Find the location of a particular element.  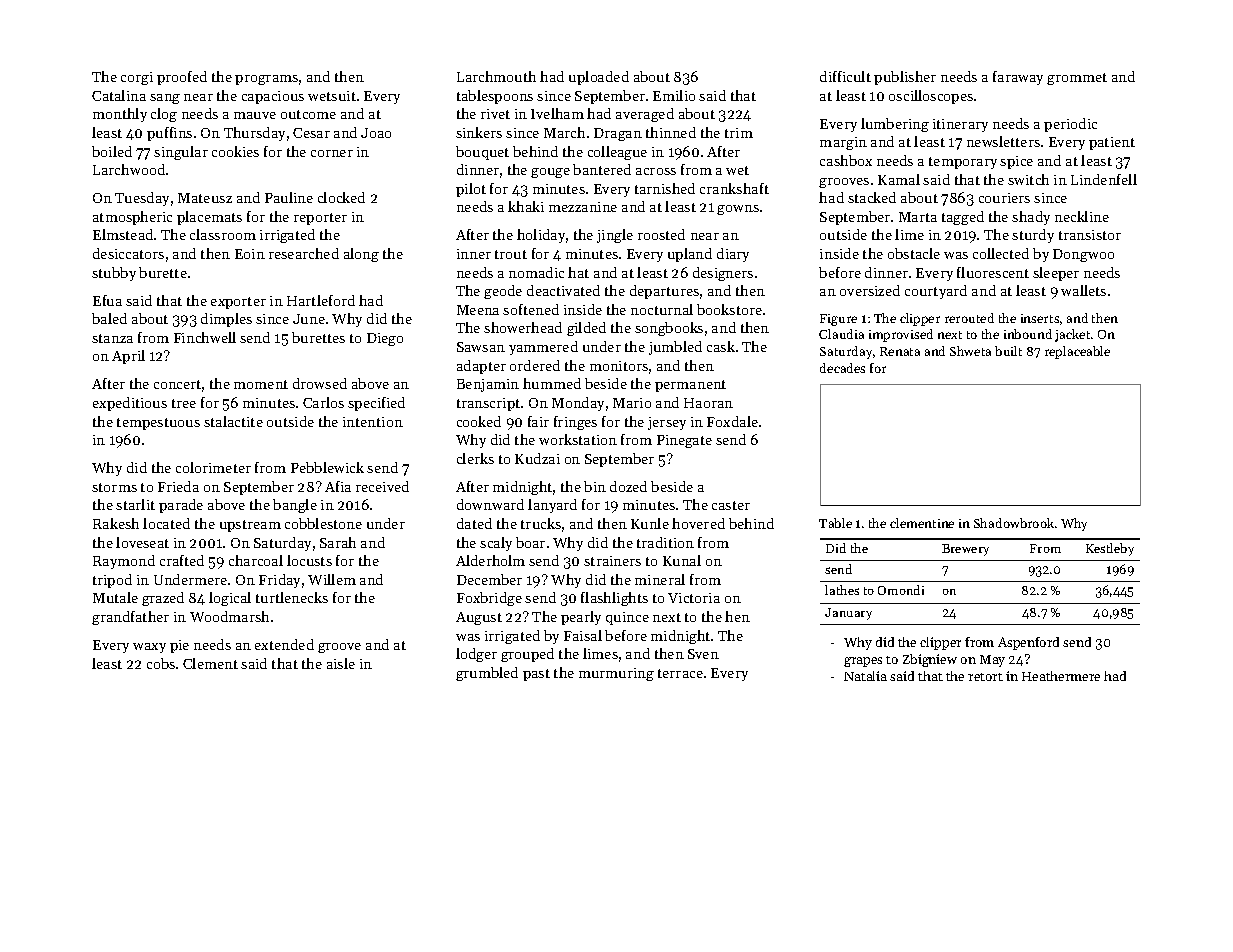

caster is located at coordinates (731, 505).
